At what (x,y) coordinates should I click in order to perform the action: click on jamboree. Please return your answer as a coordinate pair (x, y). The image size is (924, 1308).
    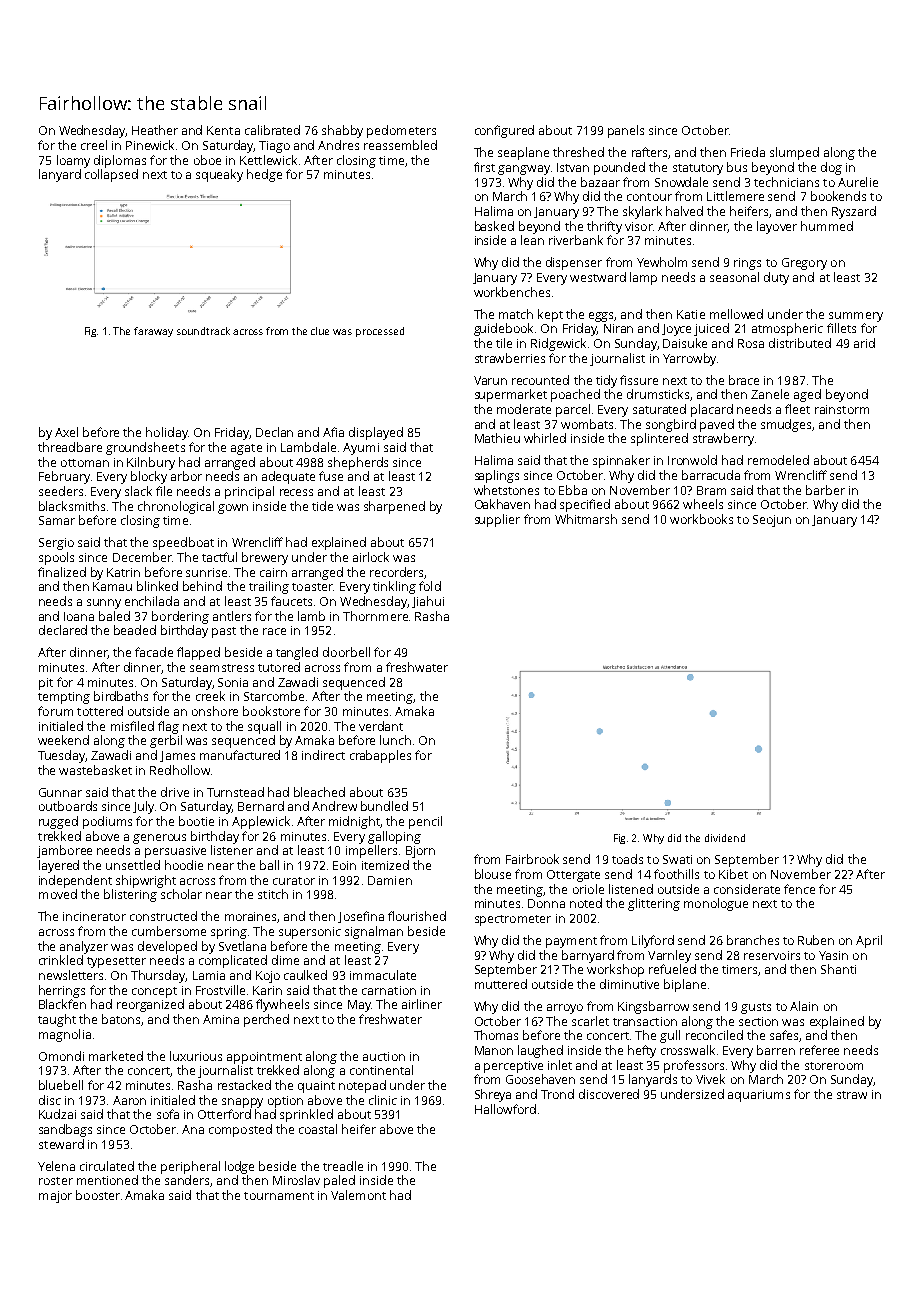
    Looking at the image, I should click on (64, 851).
